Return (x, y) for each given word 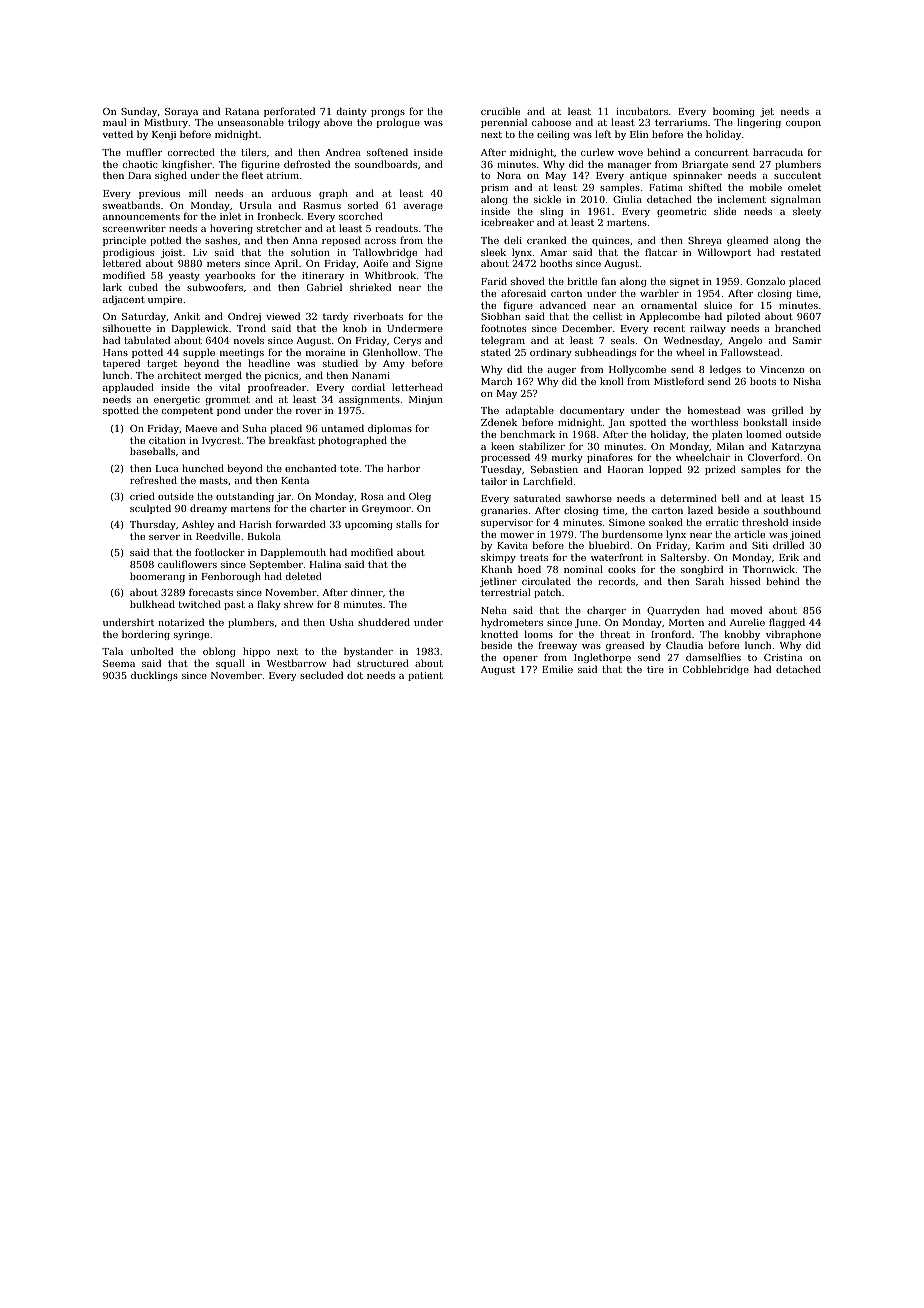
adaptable (530, 411)
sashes (221, 240)
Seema (119, 663)
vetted (118, 134)
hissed (745, 581)
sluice (718, 305)
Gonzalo (765, 281)
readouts (396, 228)
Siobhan (501, 316)
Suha (255, 428)
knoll (612, 381)
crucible (500, 111)
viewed (283, 316)
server (164, 537)
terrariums (681, 122)
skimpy (498, 558)
